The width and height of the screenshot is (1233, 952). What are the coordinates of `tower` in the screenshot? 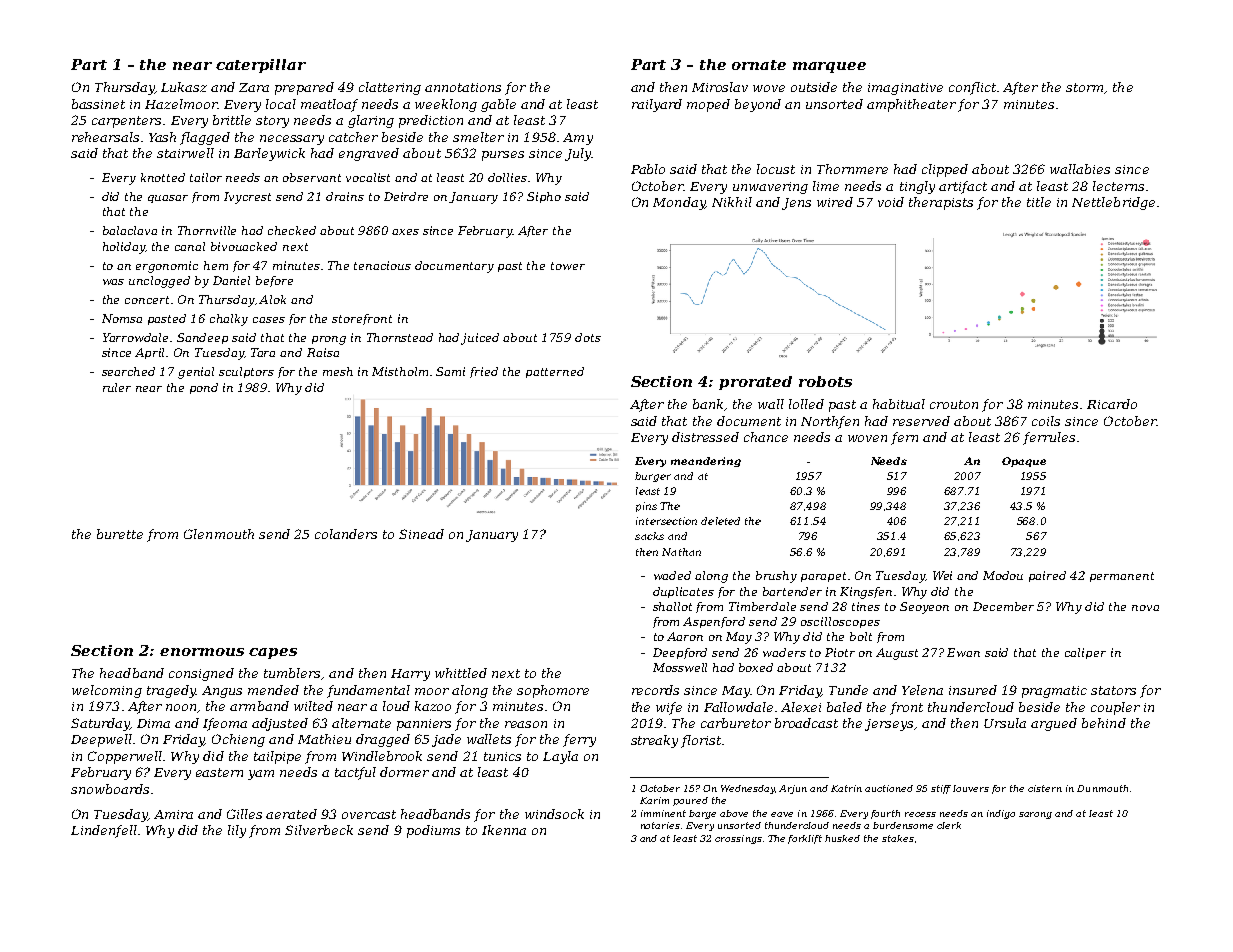 It's located at (568, 266).
